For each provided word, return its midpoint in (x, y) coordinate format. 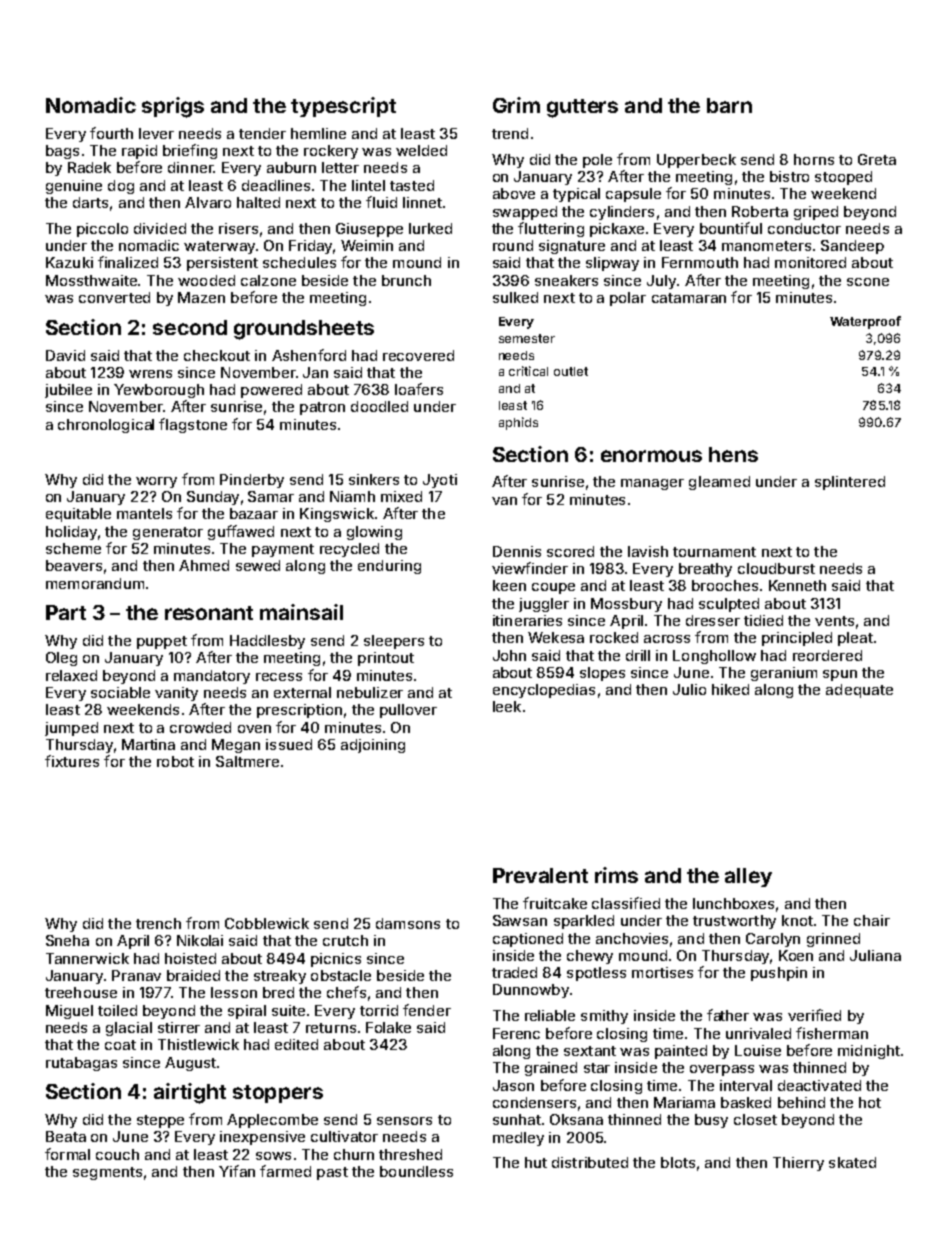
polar (628, 299)
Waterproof (865, 322)
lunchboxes (733, 903)
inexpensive (262, 1138)
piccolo (102, 230)
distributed (590, 1162)
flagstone (193, 425)
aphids (518, 423)
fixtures (72, 761)
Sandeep (852, 247)
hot (870, 1102)
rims (616, 875)
